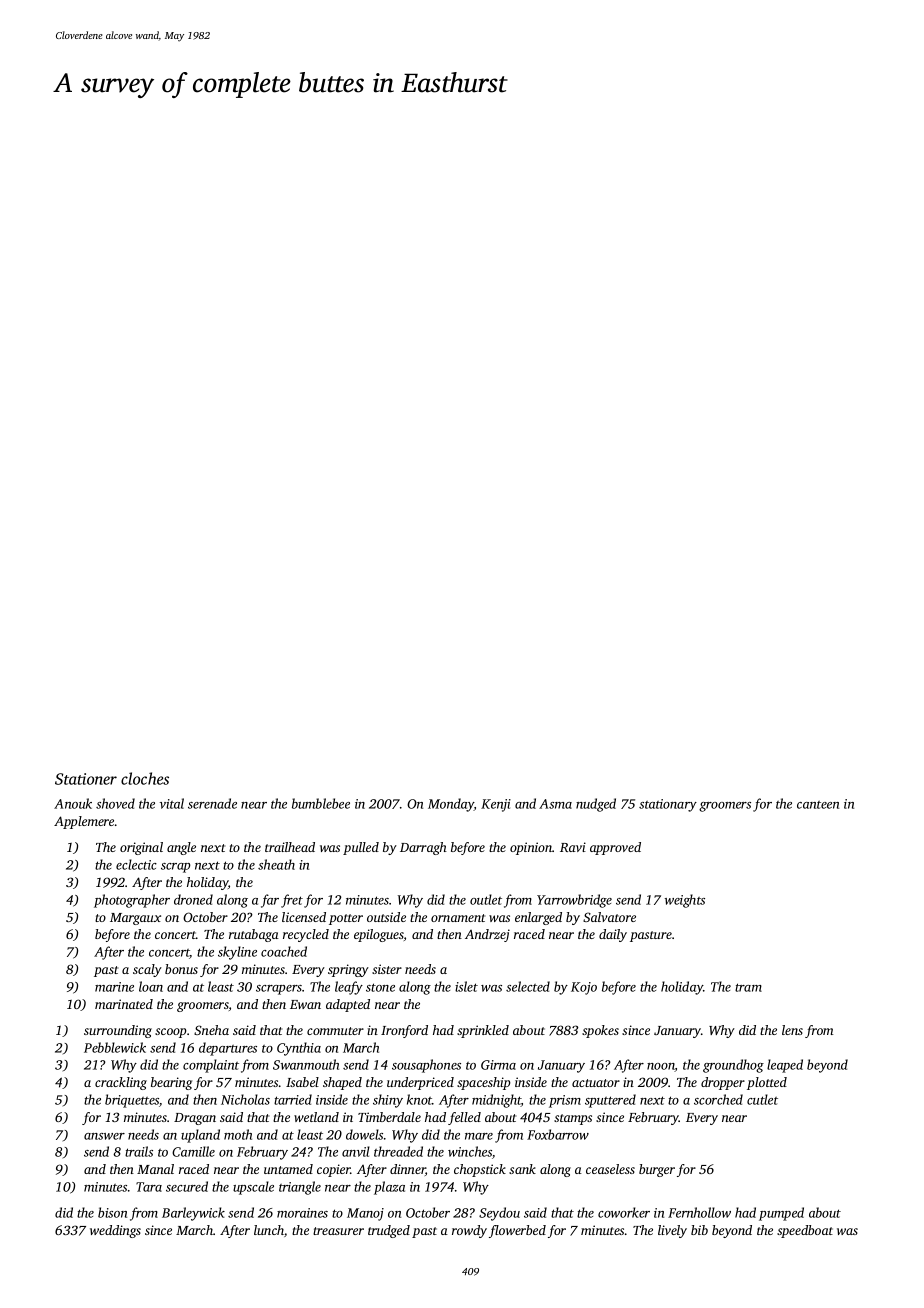 The height and width of the image is (1308, 924). Describe the element at coordinates (141, 848) in the image. I see `original` at that location.
